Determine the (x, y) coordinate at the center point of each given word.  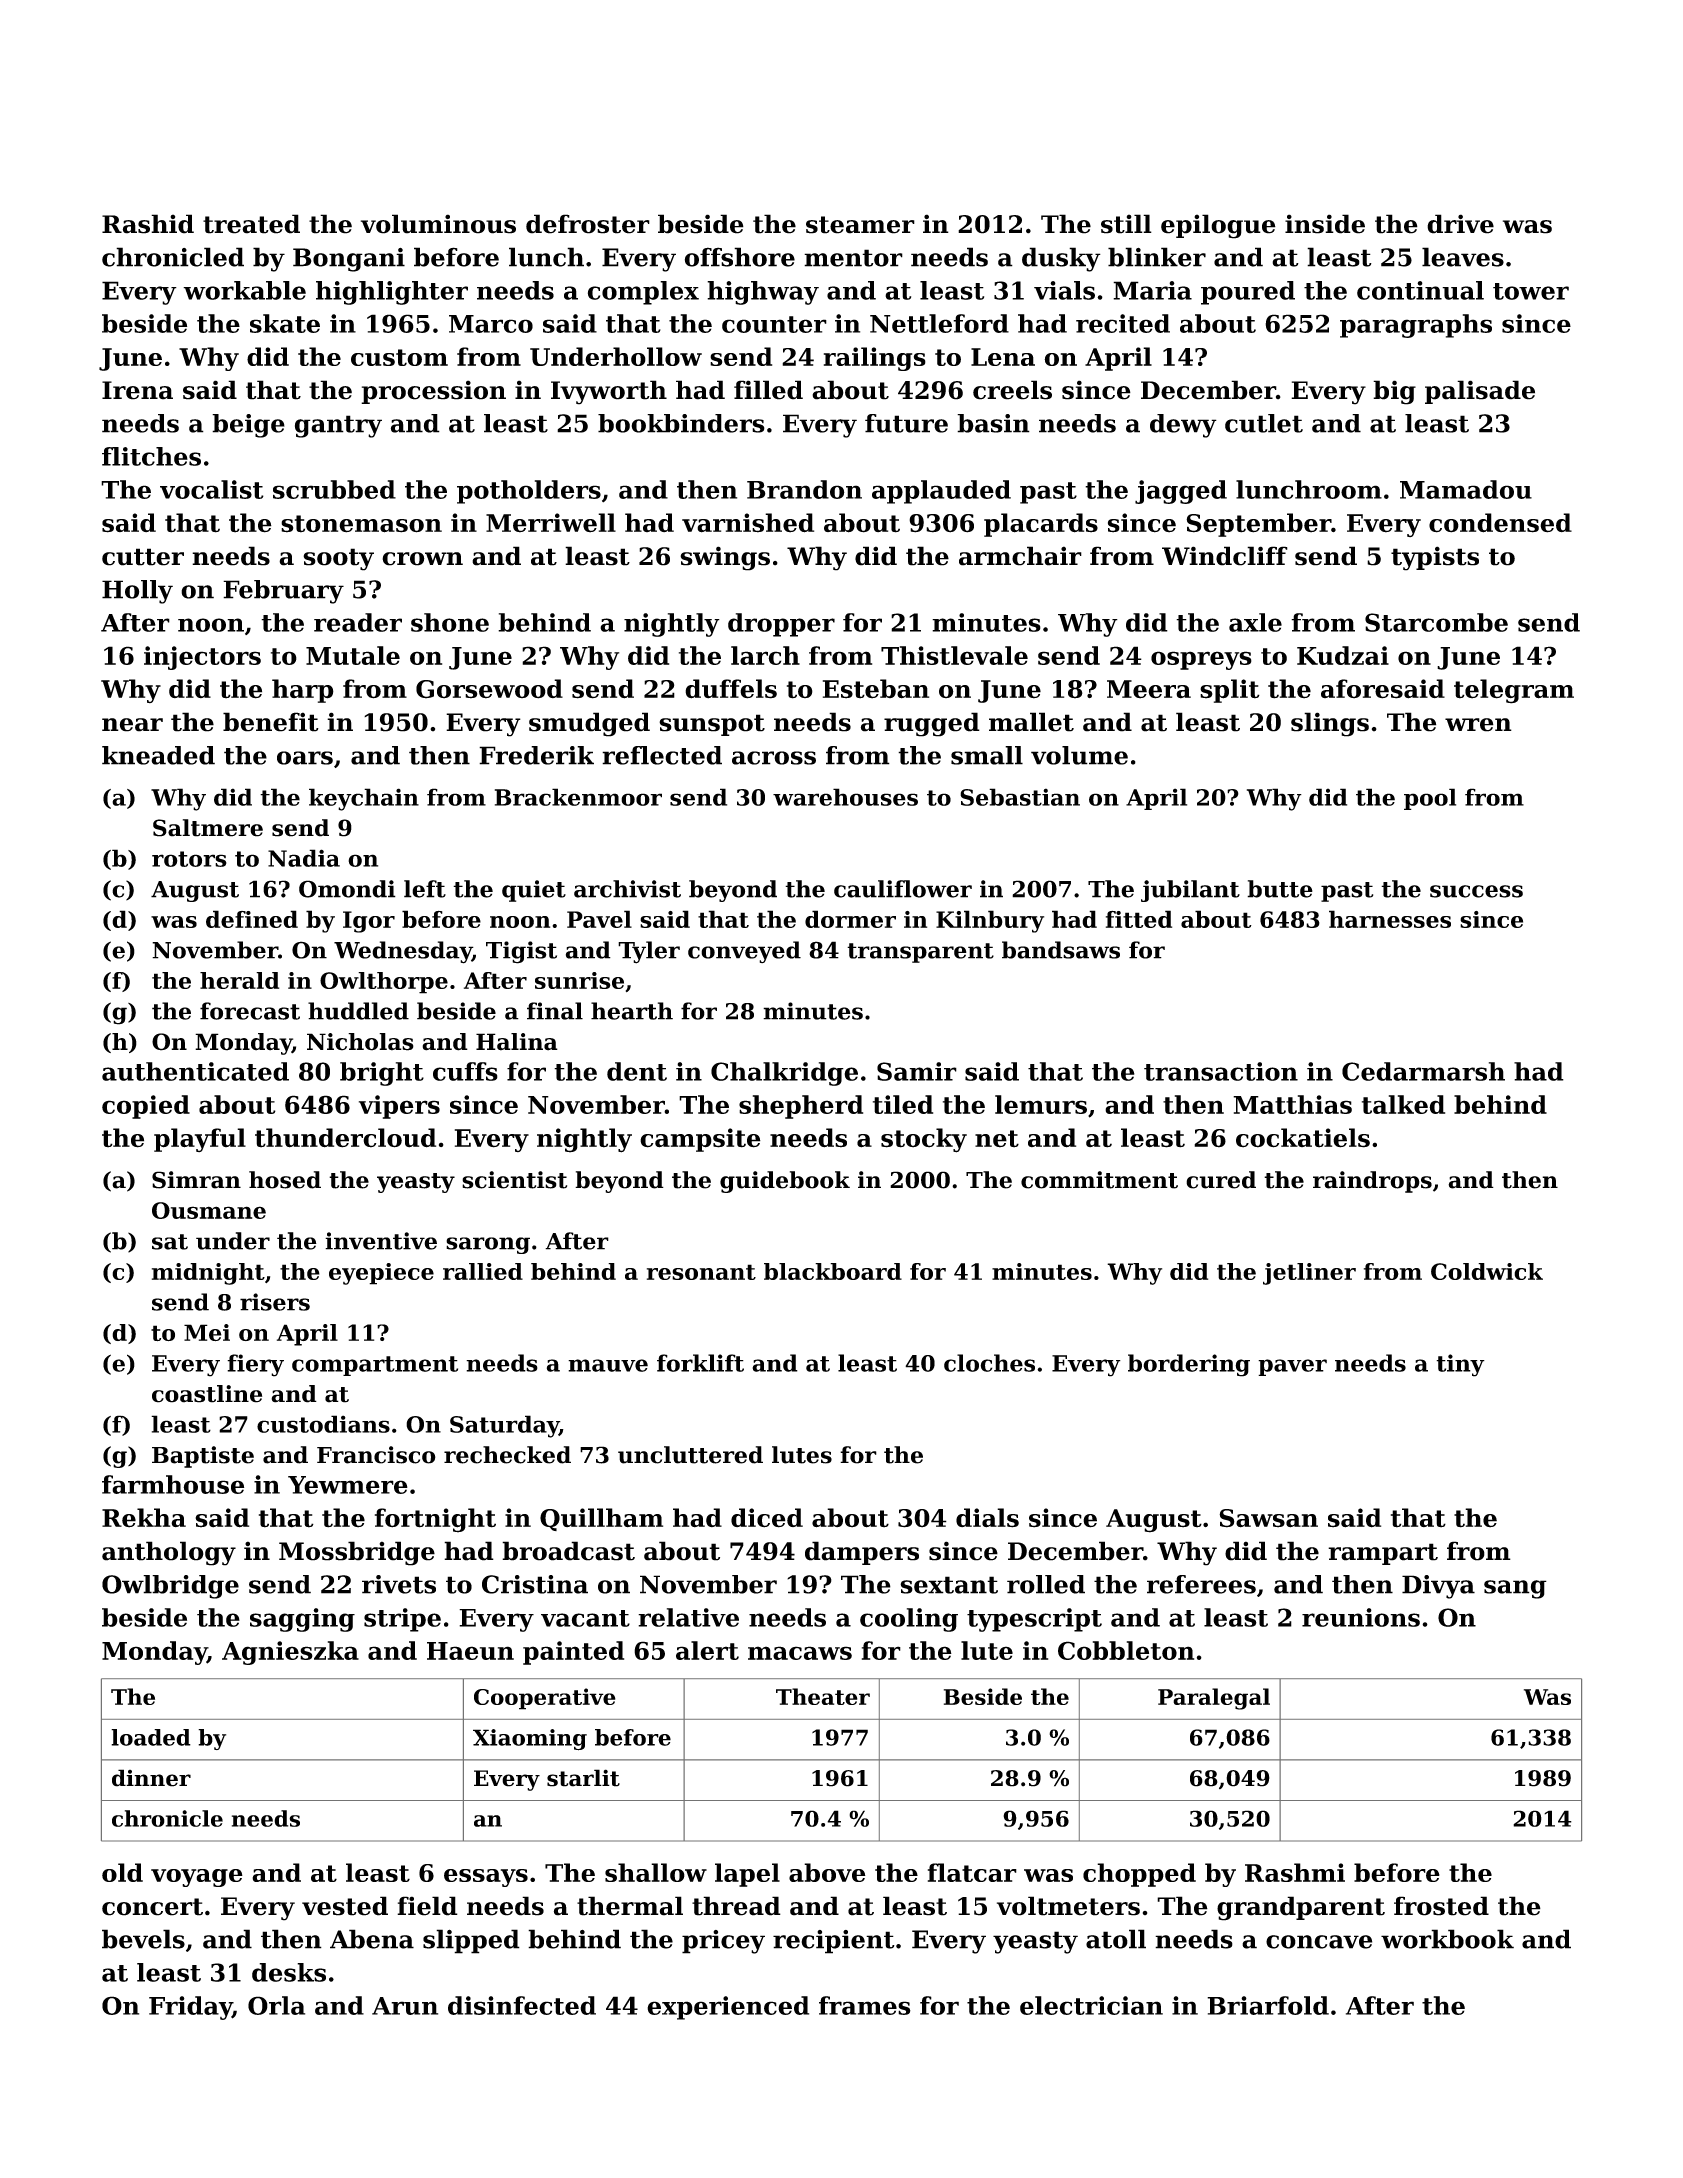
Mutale (353, 655)
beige (248, 426)
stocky (924, 1140)
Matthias (1292, 1104)
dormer (850, 919)
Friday (190, 2008)
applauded (941, 492)
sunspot (712, 725)
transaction (1221, 1071)
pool (1430, 799)
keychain (364, 799)
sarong (488, 1245)
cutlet (1264, 423)
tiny (1460, 1365)
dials (987, 1518)
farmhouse (173, 1484)
